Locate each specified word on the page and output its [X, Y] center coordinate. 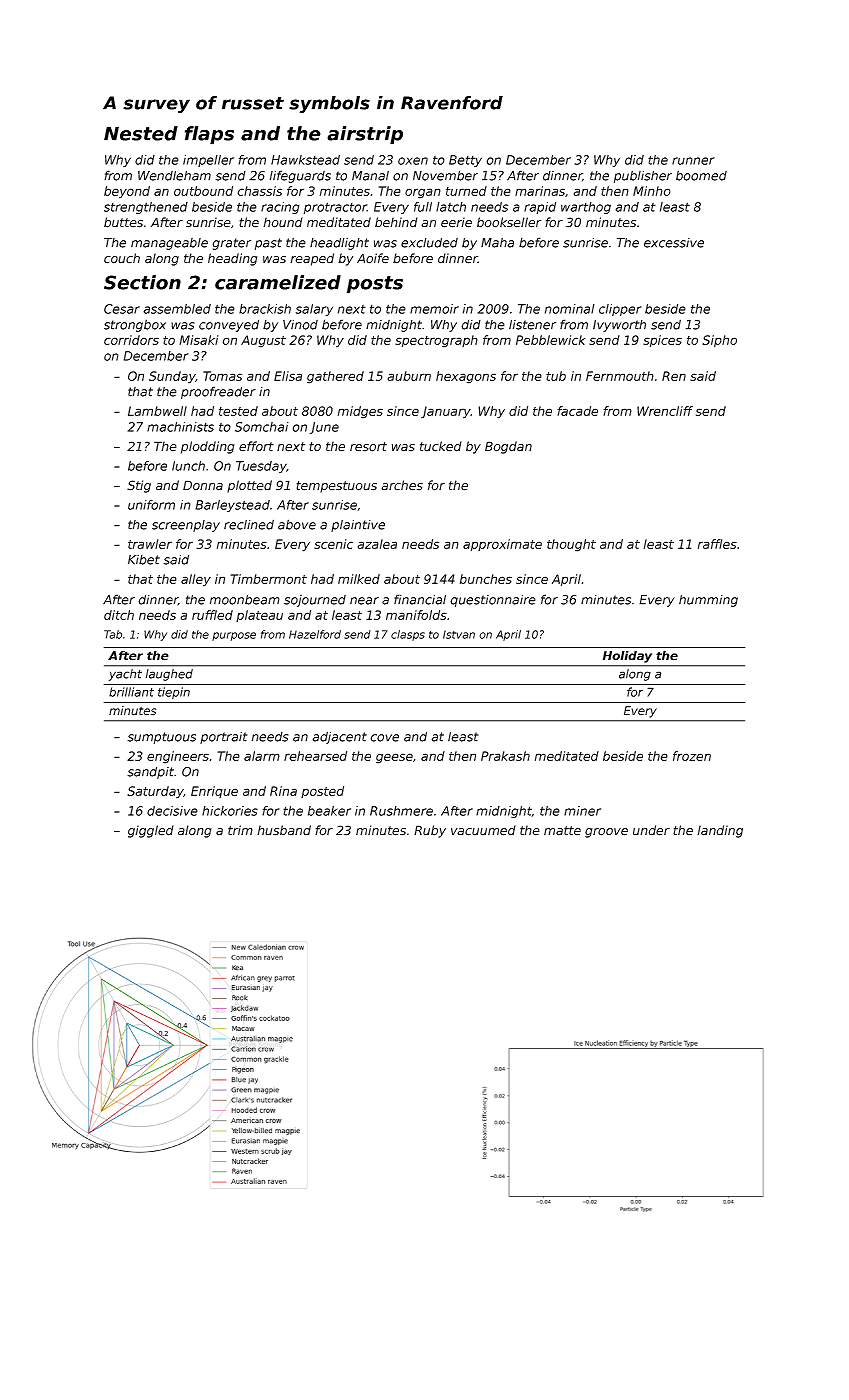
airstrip [365, 135]
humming [708, 600]
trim [240, 830]
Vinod [300, 324]
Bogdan [508, 447]
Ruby [430, 831]
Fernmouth [620, 376]
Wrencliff [665, 411]
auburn [409, 376]
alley [196, 580]
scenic [333, 544]
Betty [465, 161]
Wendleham [174, 175]
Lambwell [157, 411]
